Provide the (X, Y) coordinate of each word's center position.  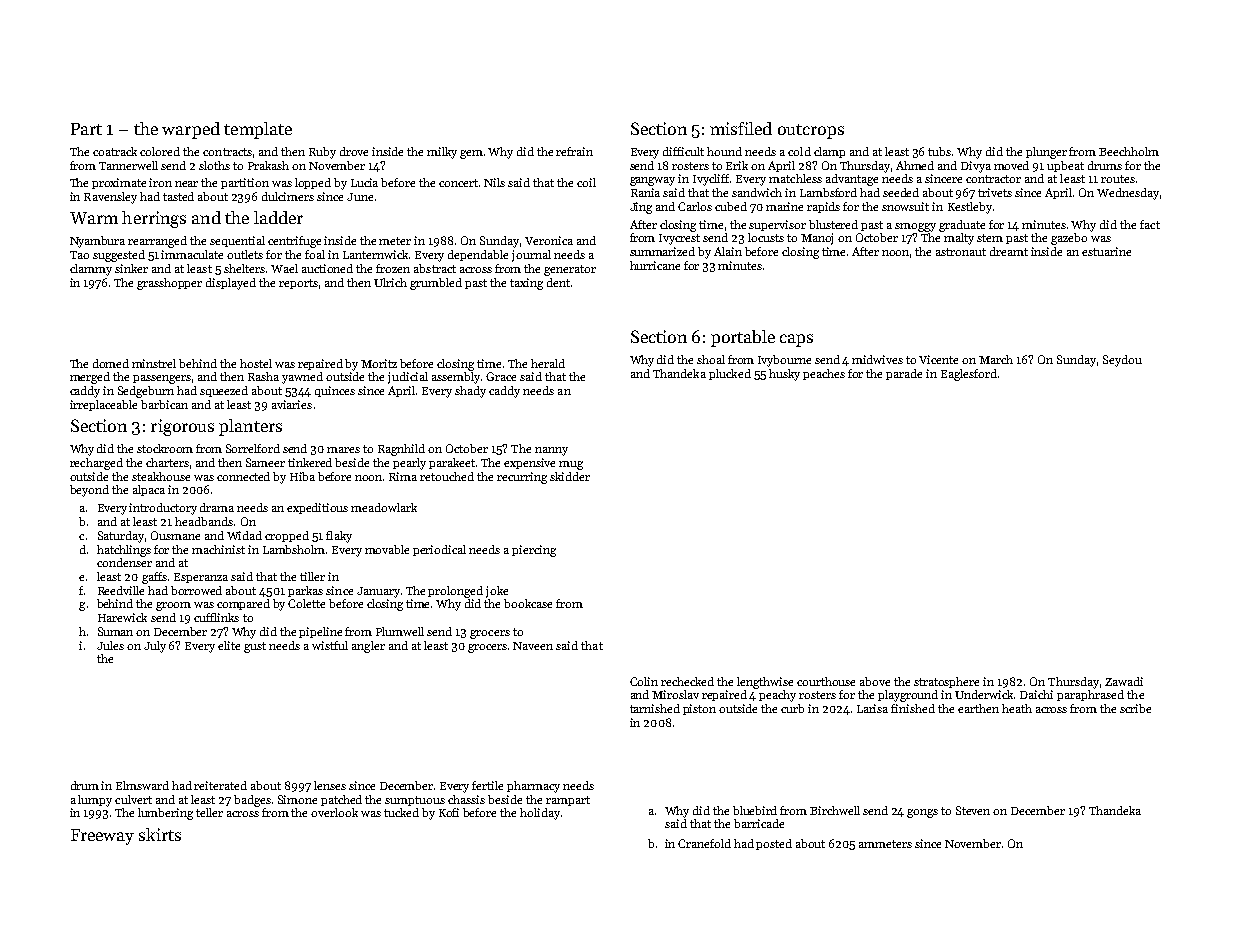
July (155, 647)
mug (571, 465)
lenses (330, 785)
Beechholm (1129, 151)
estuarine (1106, 251)
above (875, 681)
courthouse (826, 681)
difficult (683, 151)
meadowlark (384, 507)
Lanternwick (375, 254)
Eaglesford (969, 375)
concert (458, 183)
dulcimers (288, 196)
